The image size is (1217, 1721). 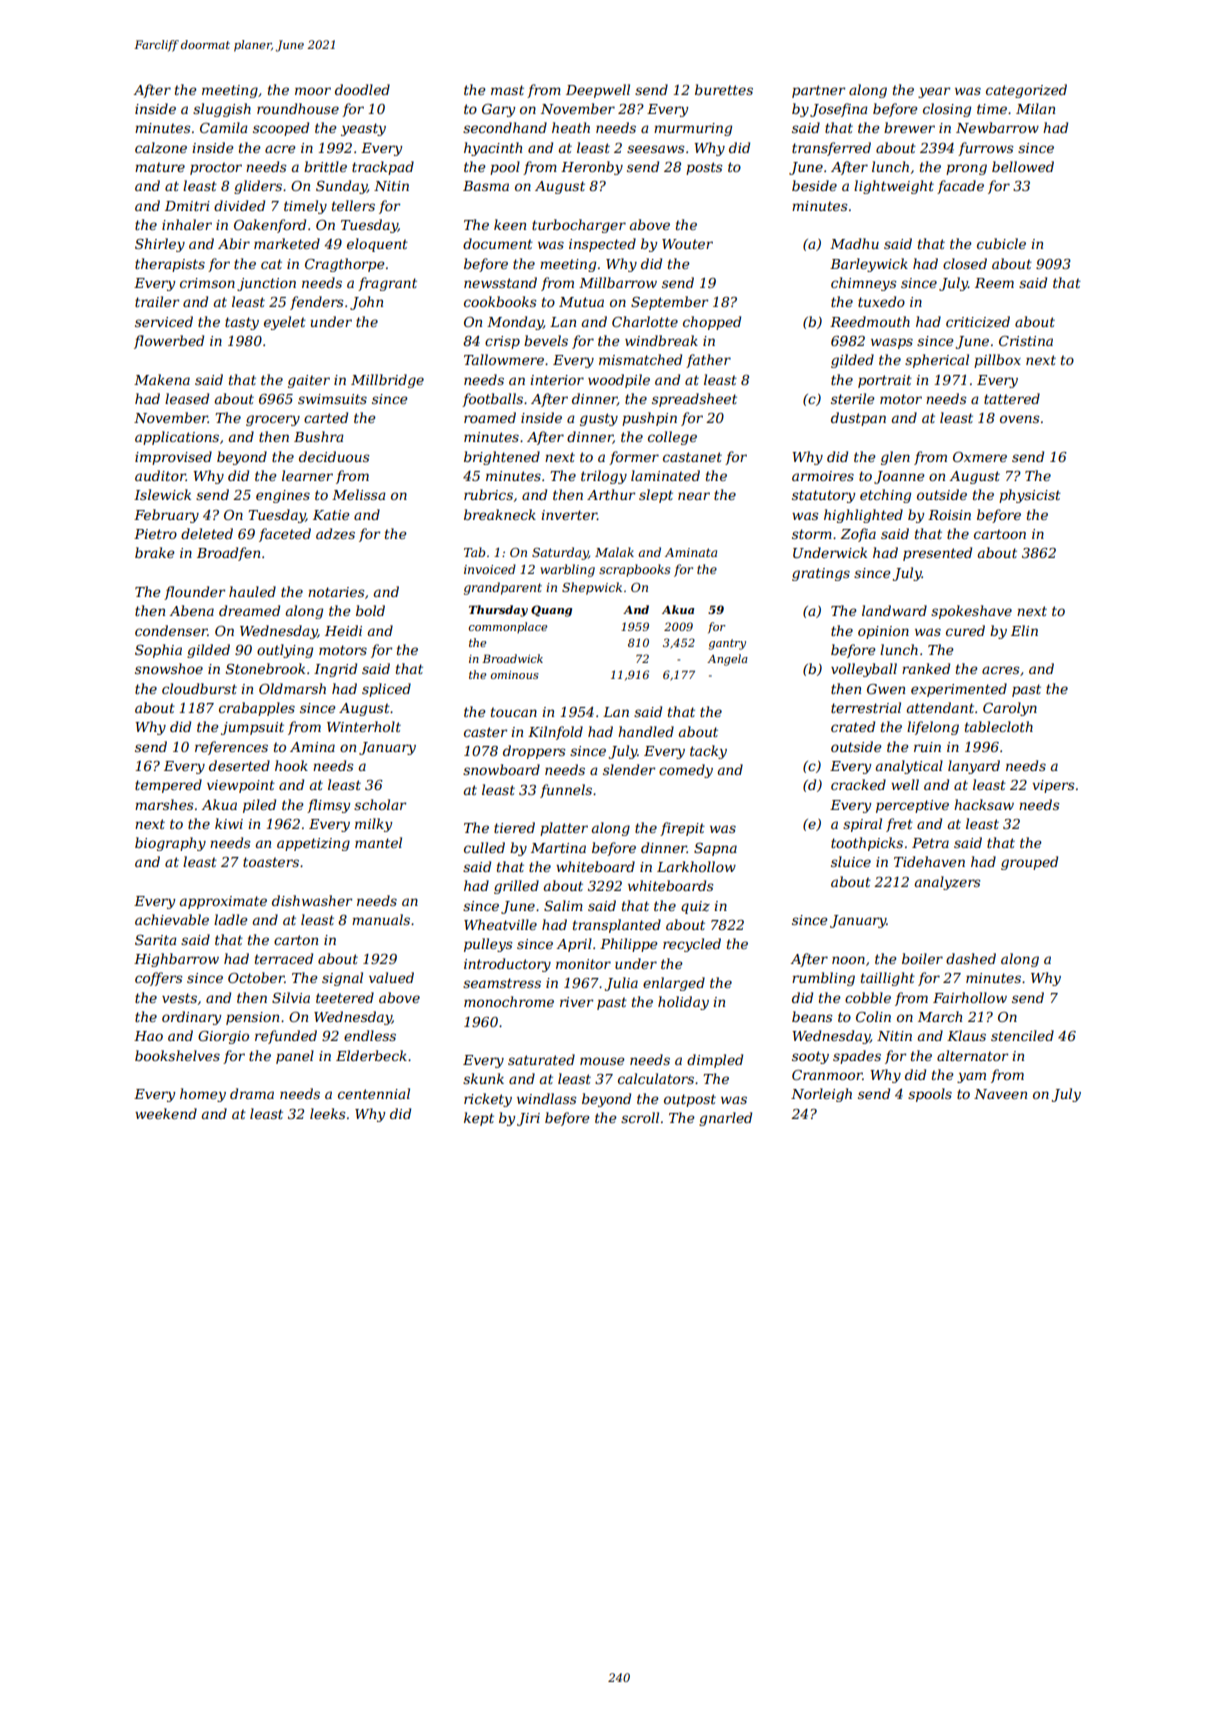 What do you see at coordinates (231, 919) in the document?
I see `ladle` at bounding box center [231, 919].
